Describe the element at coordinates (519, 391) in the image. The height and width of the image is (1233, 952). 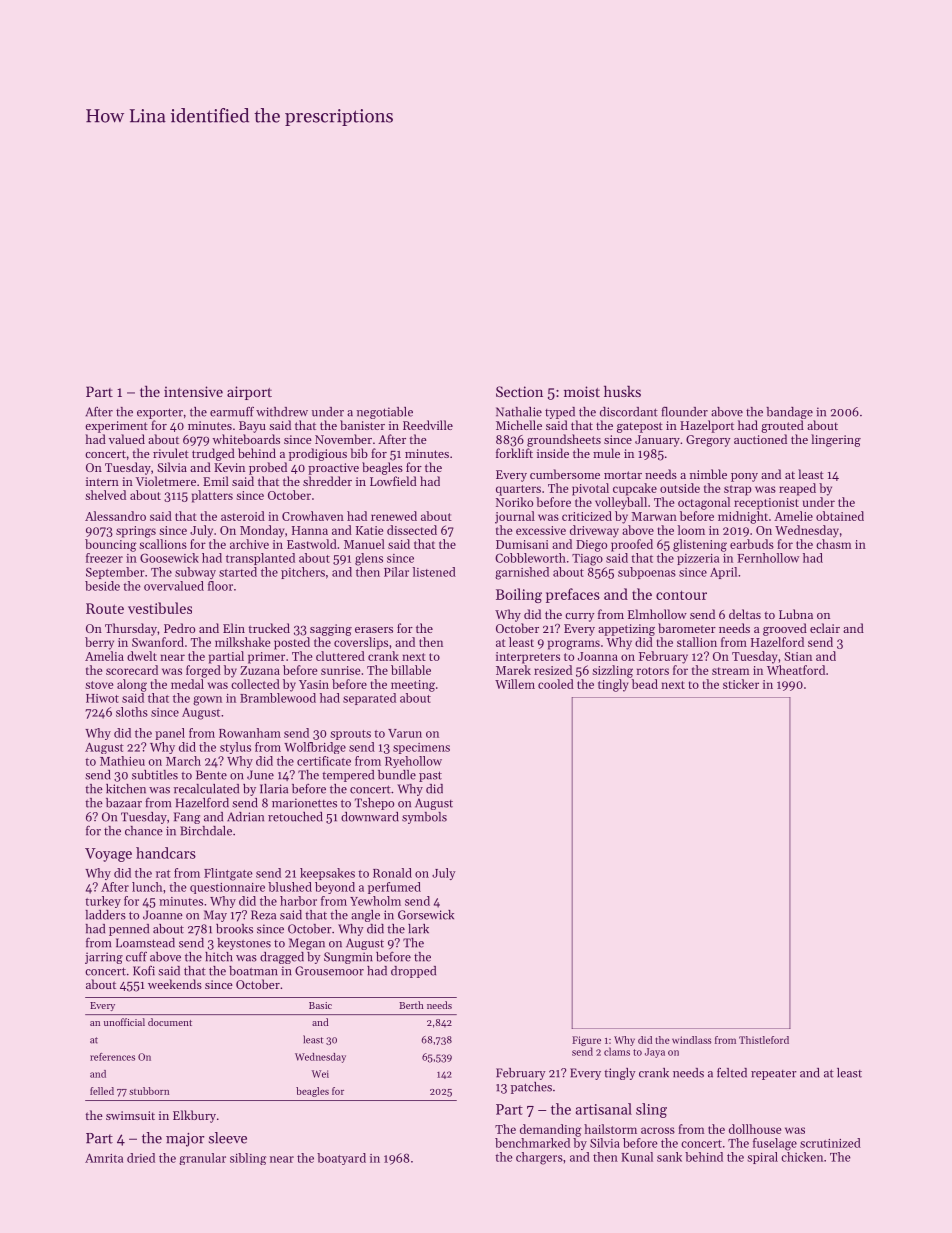
I see `Section` at that location.
